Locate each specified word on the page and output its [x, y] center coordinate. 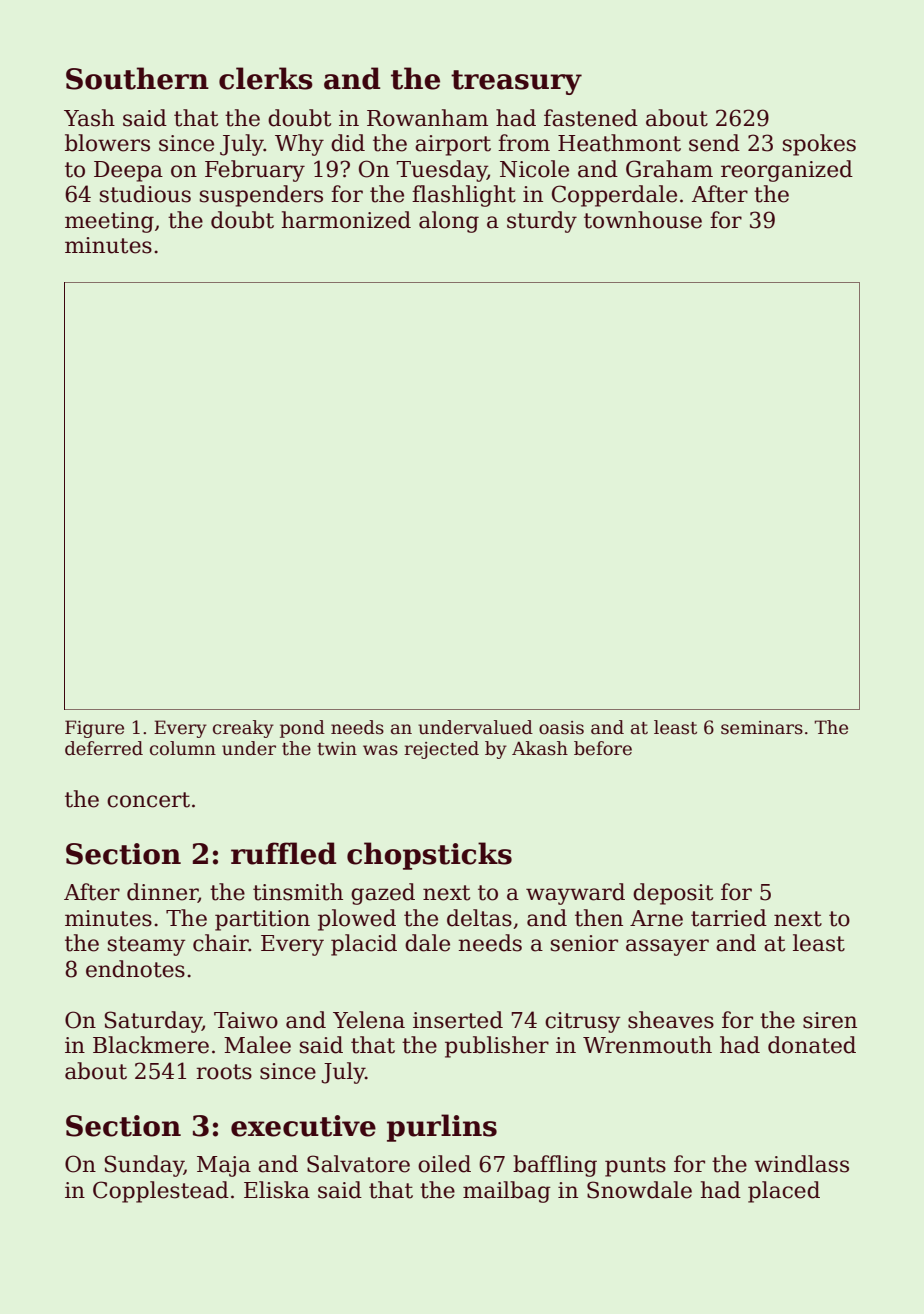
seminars [762, 728]
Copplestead [161, 1192]
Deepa [128, 171]
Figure [94, 729]
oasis [561, 728]
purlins [442, 1128]
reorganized [787, 171]
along [449, 222]
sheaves [671, 1020]
